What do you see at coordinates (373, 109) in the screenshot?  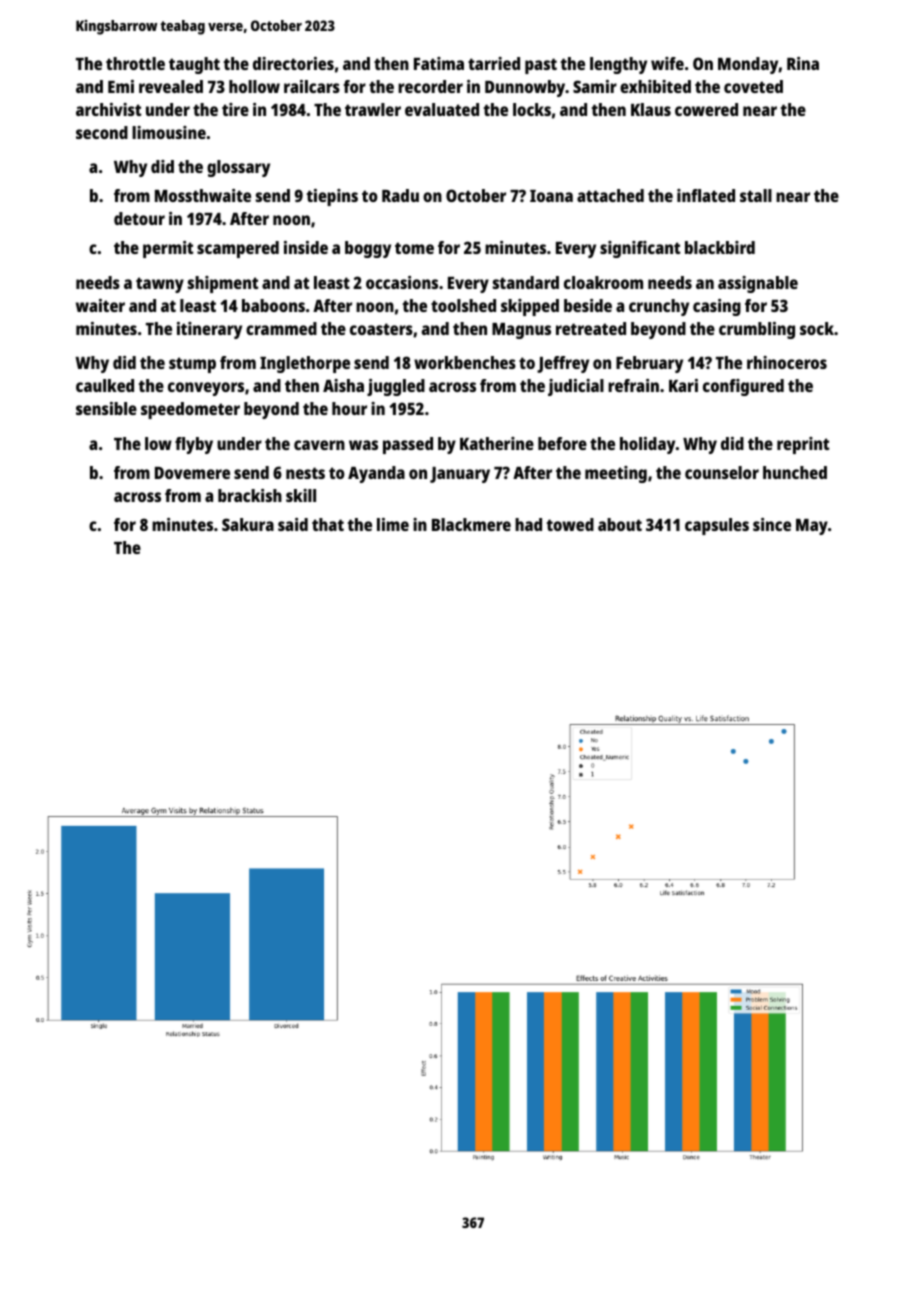 I see `trawler` at bounding box center [373, 109].
